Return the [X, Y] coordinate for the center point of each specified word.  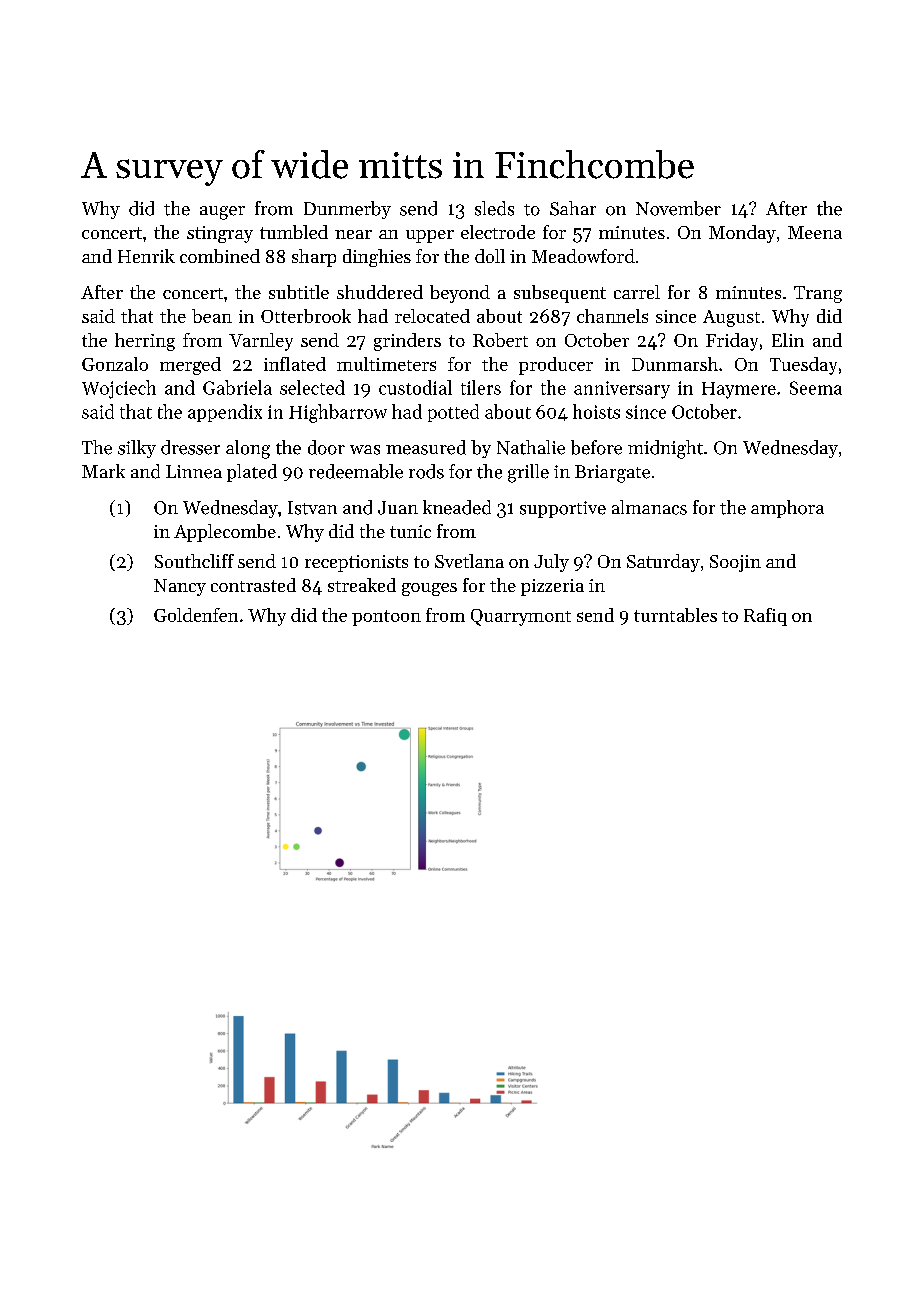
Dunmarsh [675, 364]
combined [220, 256]
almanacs [649, 507]
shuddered [380, 292]
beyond [460, 294]
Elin [788, 340]
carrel [637, 292]
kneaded [457, 507]
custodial [415, 387]
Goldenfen [196, 615]
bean [212, 316]
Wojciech [119, 389]
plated [252, 473]
